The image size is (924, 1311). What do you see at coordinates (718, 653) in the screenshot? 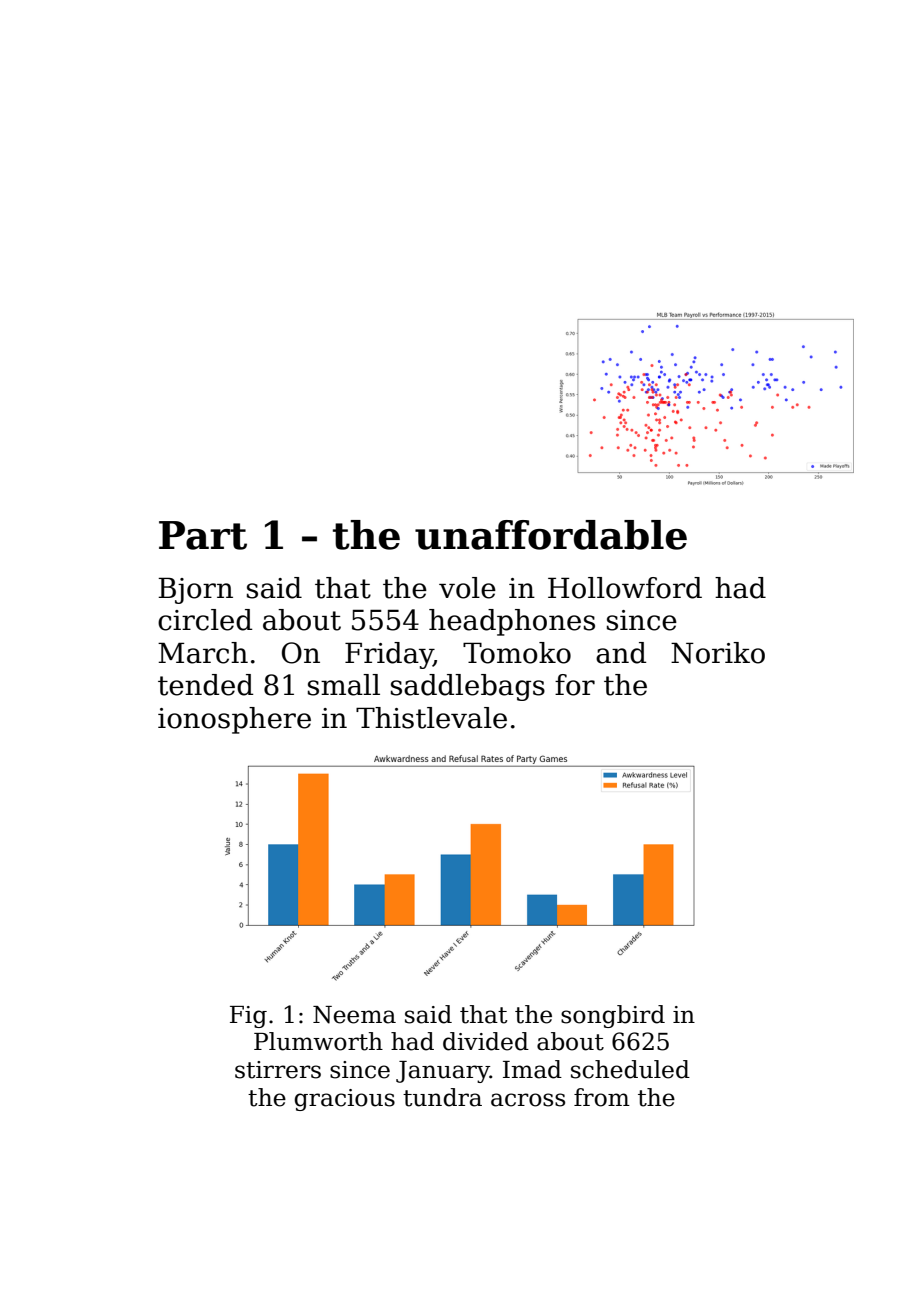
I see `Noriko` at bounding box center [718, 653].
